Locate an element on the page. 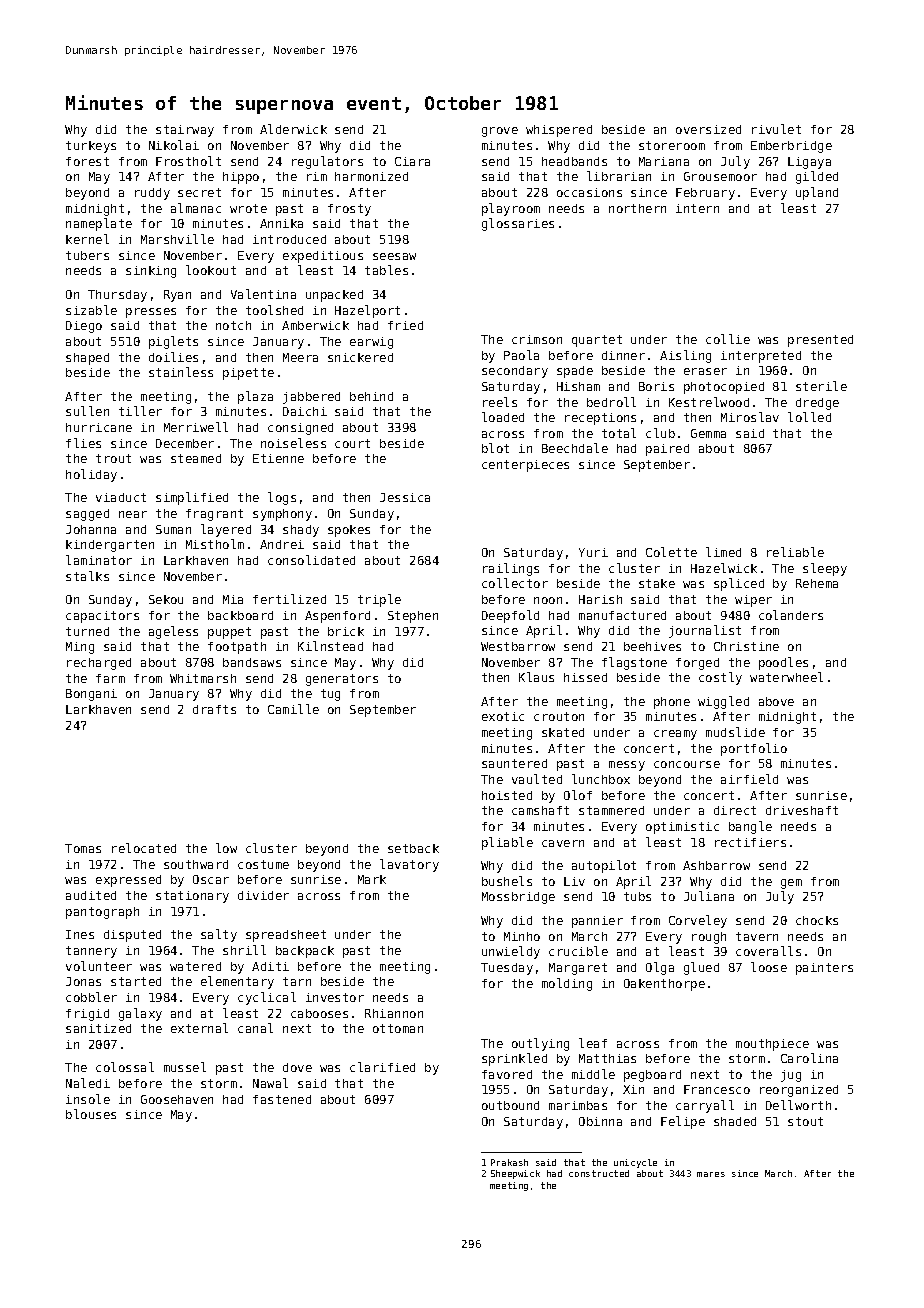 This page has height=1308, width=924. capacitors is located at coordinates (102, 617).
